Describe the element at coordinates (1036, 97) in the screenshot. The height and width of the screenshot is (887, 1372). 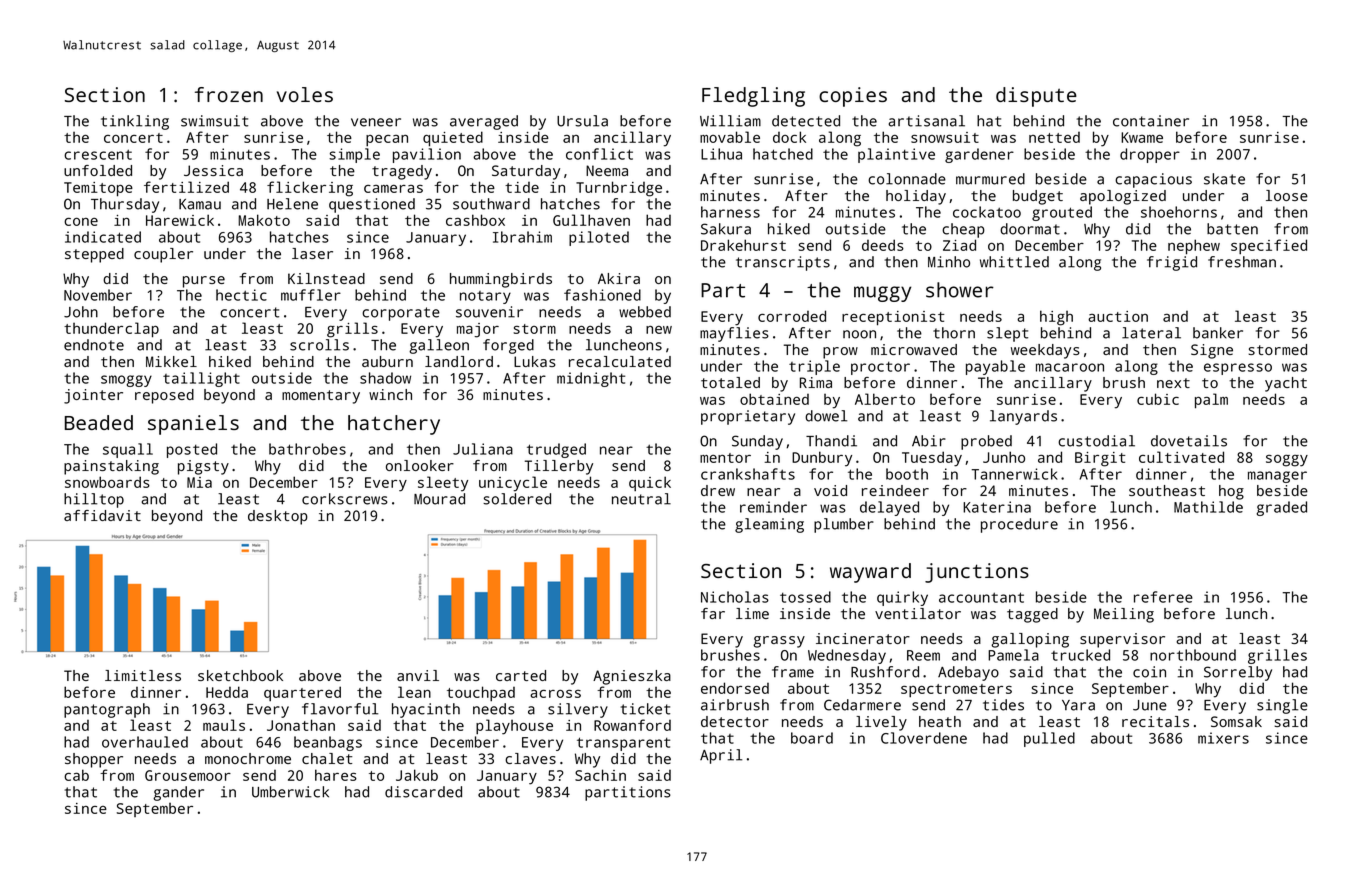
I see `dispute` at that location.
